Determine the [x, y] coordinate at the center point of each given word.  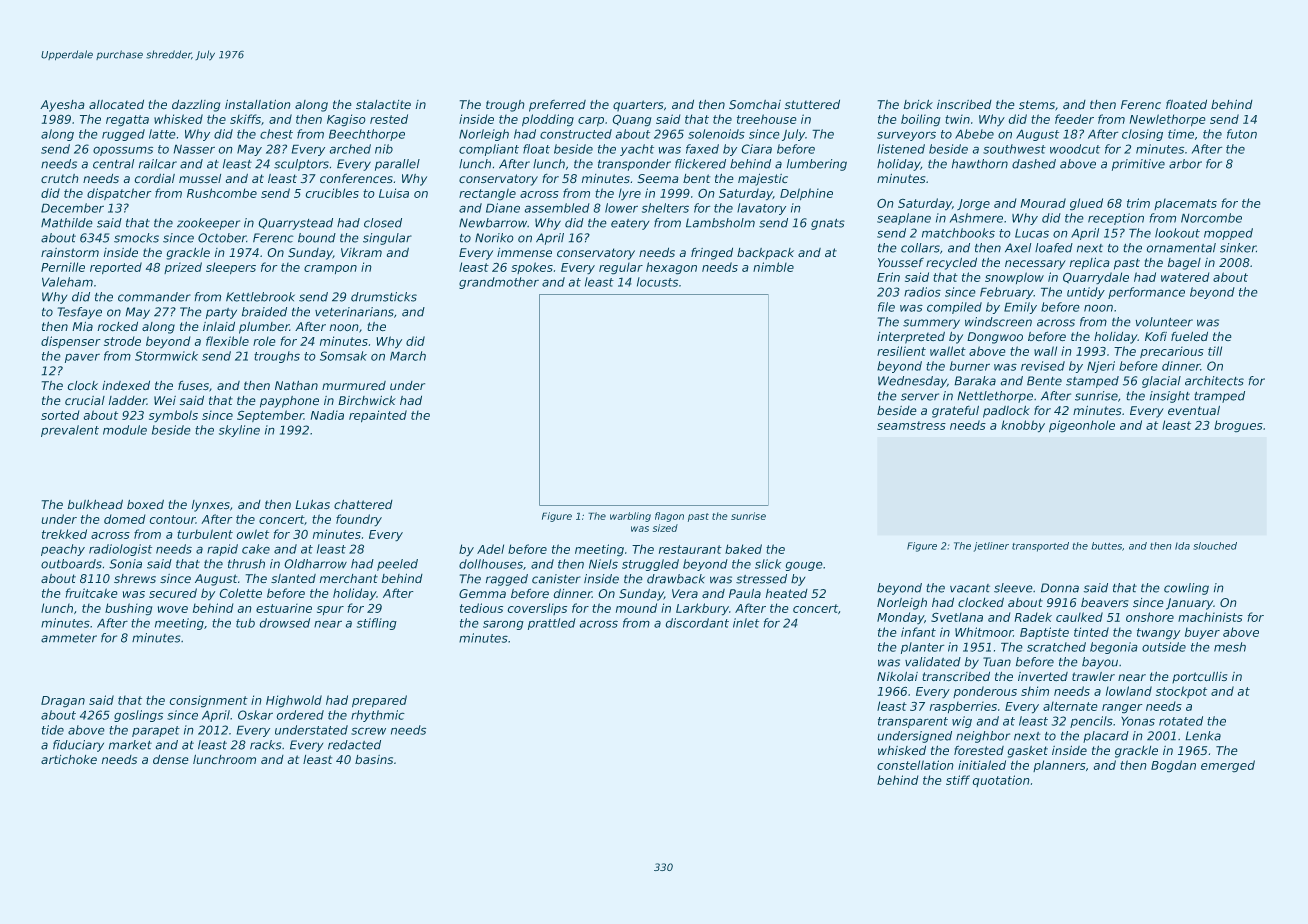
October [222, 238]
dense [171, 759]
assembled [557, 208]
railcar [158, 164]
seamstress [911, 425]
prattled [552, 624]
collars [920, 248]
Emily [1020, 308]
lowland [1129, 691]
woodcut [1075, 149]
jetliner [991, 547]
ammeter [69, 638]
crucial [85, 400]
